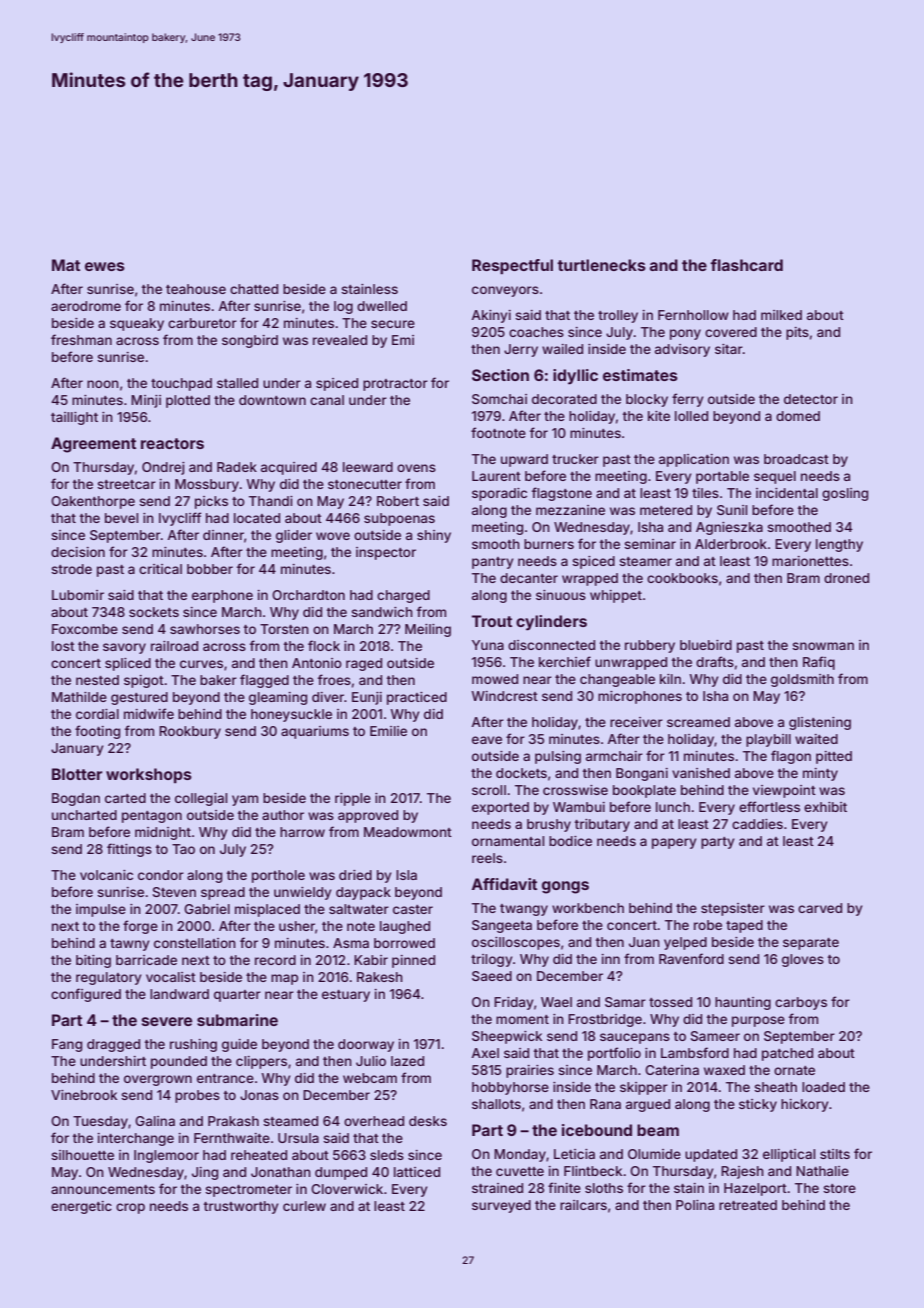 This screenshot has width=924, height=1308. What do you see at coordinates (71, 569) in the screenshot?
I see `strode` at bounding box center [71, 569].
